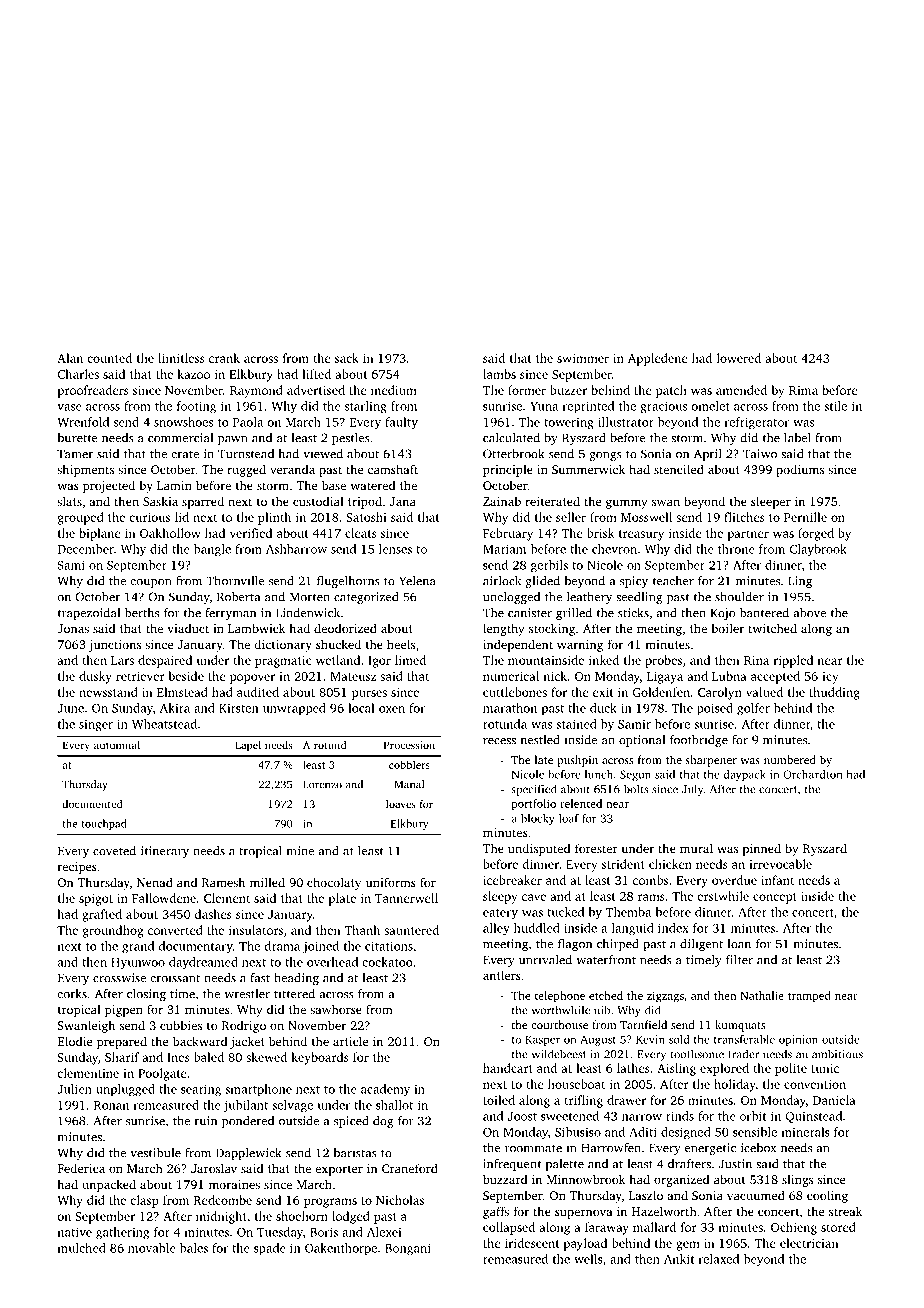  What do you see at coordinates (499, 1100) in the screenshot?
I see `toiled` at bounding box center [499, 1100].
